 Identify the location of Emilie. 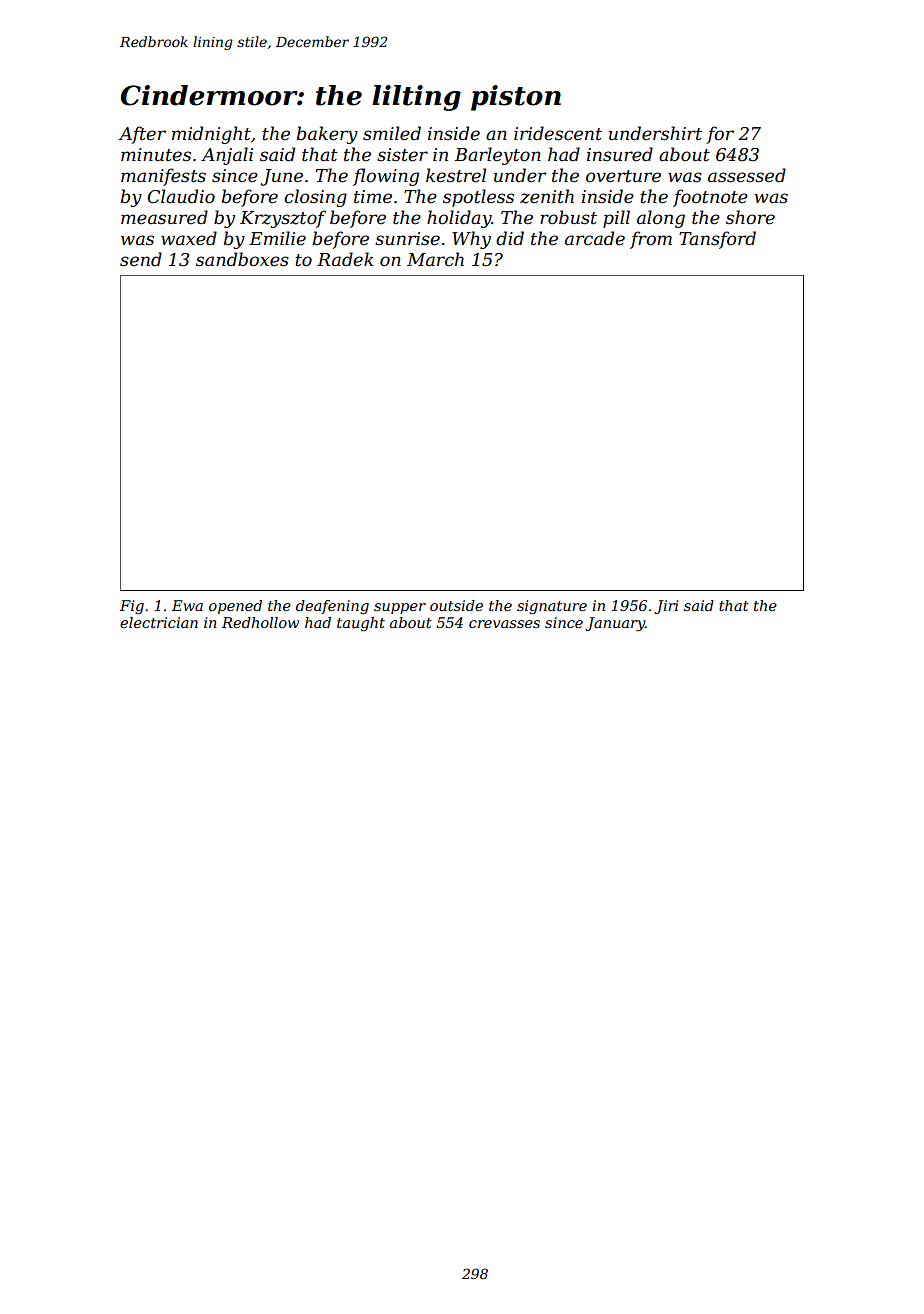
(277, 238).
